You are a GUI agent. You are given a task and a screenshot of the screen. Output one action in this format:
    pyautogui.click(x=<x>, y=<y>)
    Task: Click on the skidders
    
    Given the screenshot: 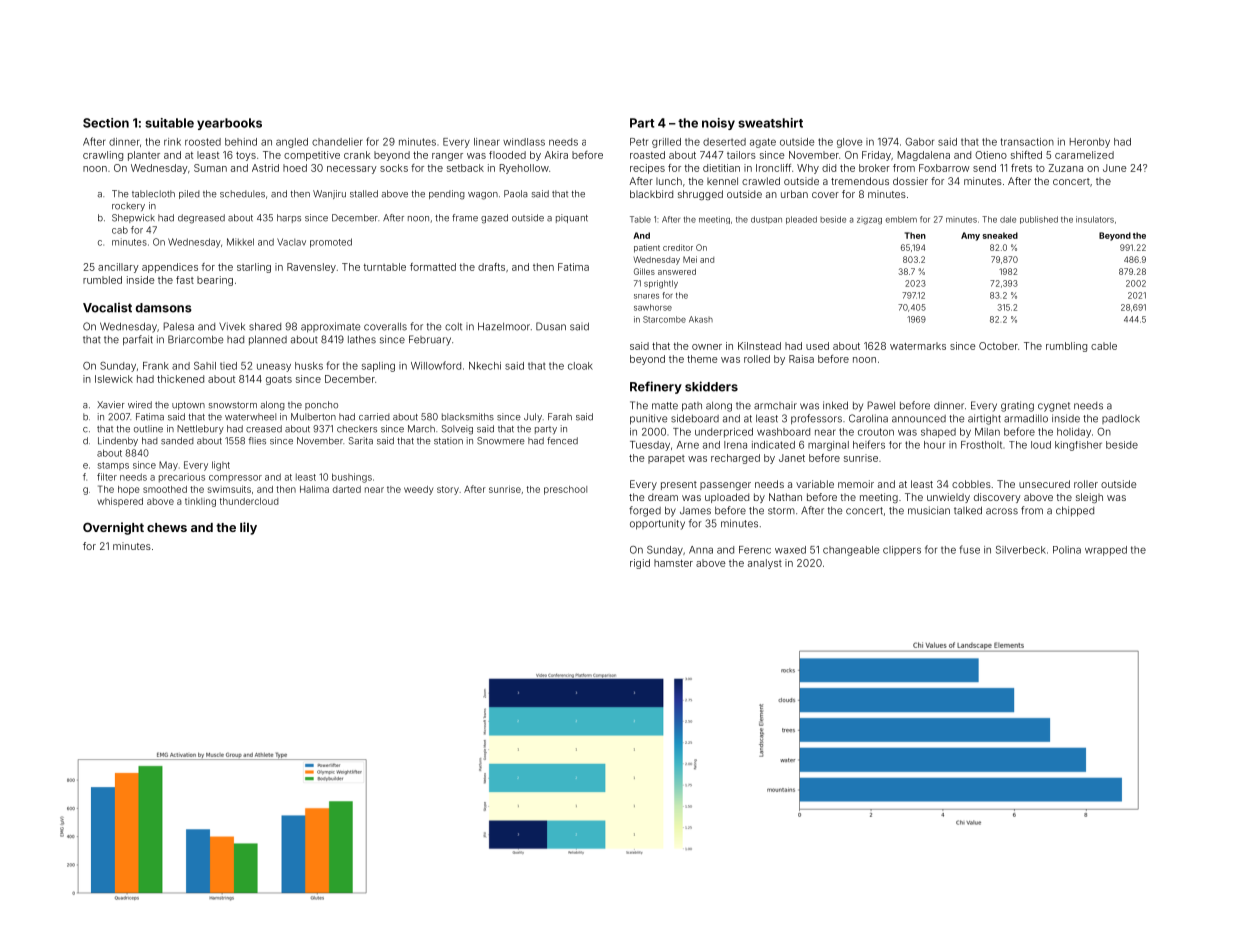 What is the action you would take?
    pyautogui.click(x=711, y=386)
